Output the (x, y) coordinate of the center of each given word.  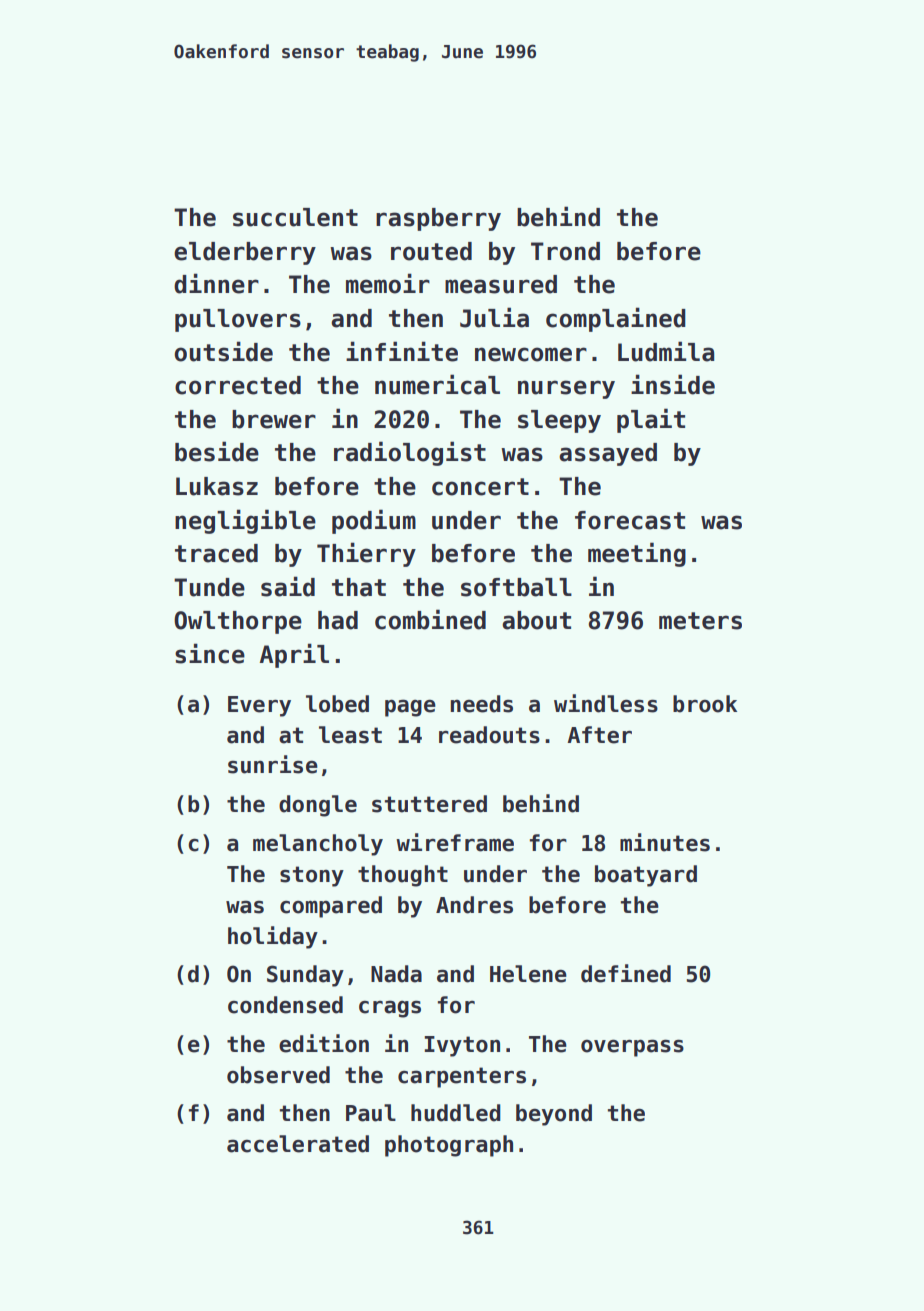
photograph (449, 1146)
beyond (554, 1115)
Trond (565, 251)
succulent (295, 217)
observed (278, 1075)
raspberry (438, 219)
